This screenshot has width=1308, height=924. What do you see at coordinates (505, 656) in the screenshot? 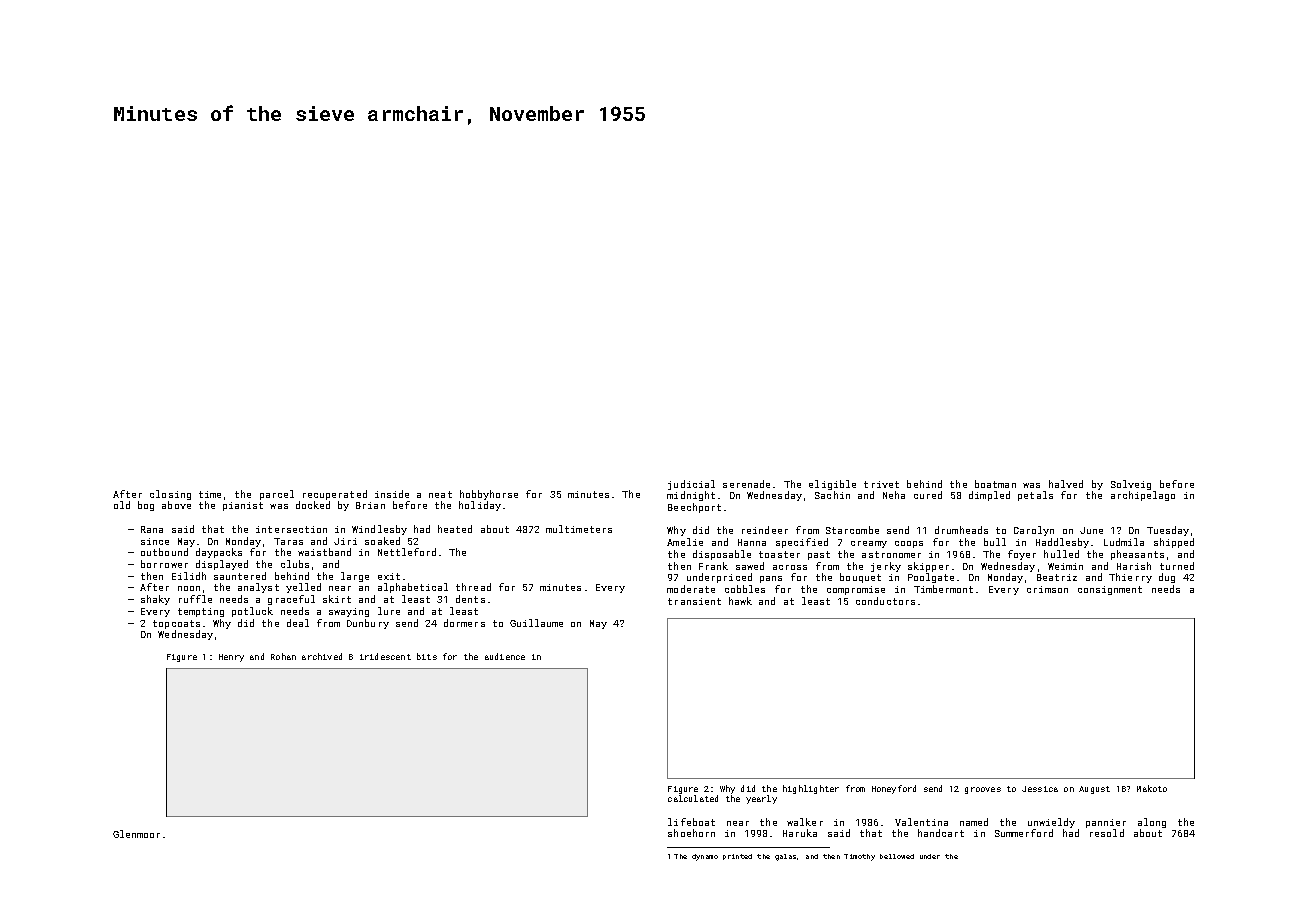
I see `audience` at bounding box center [505, 656].
